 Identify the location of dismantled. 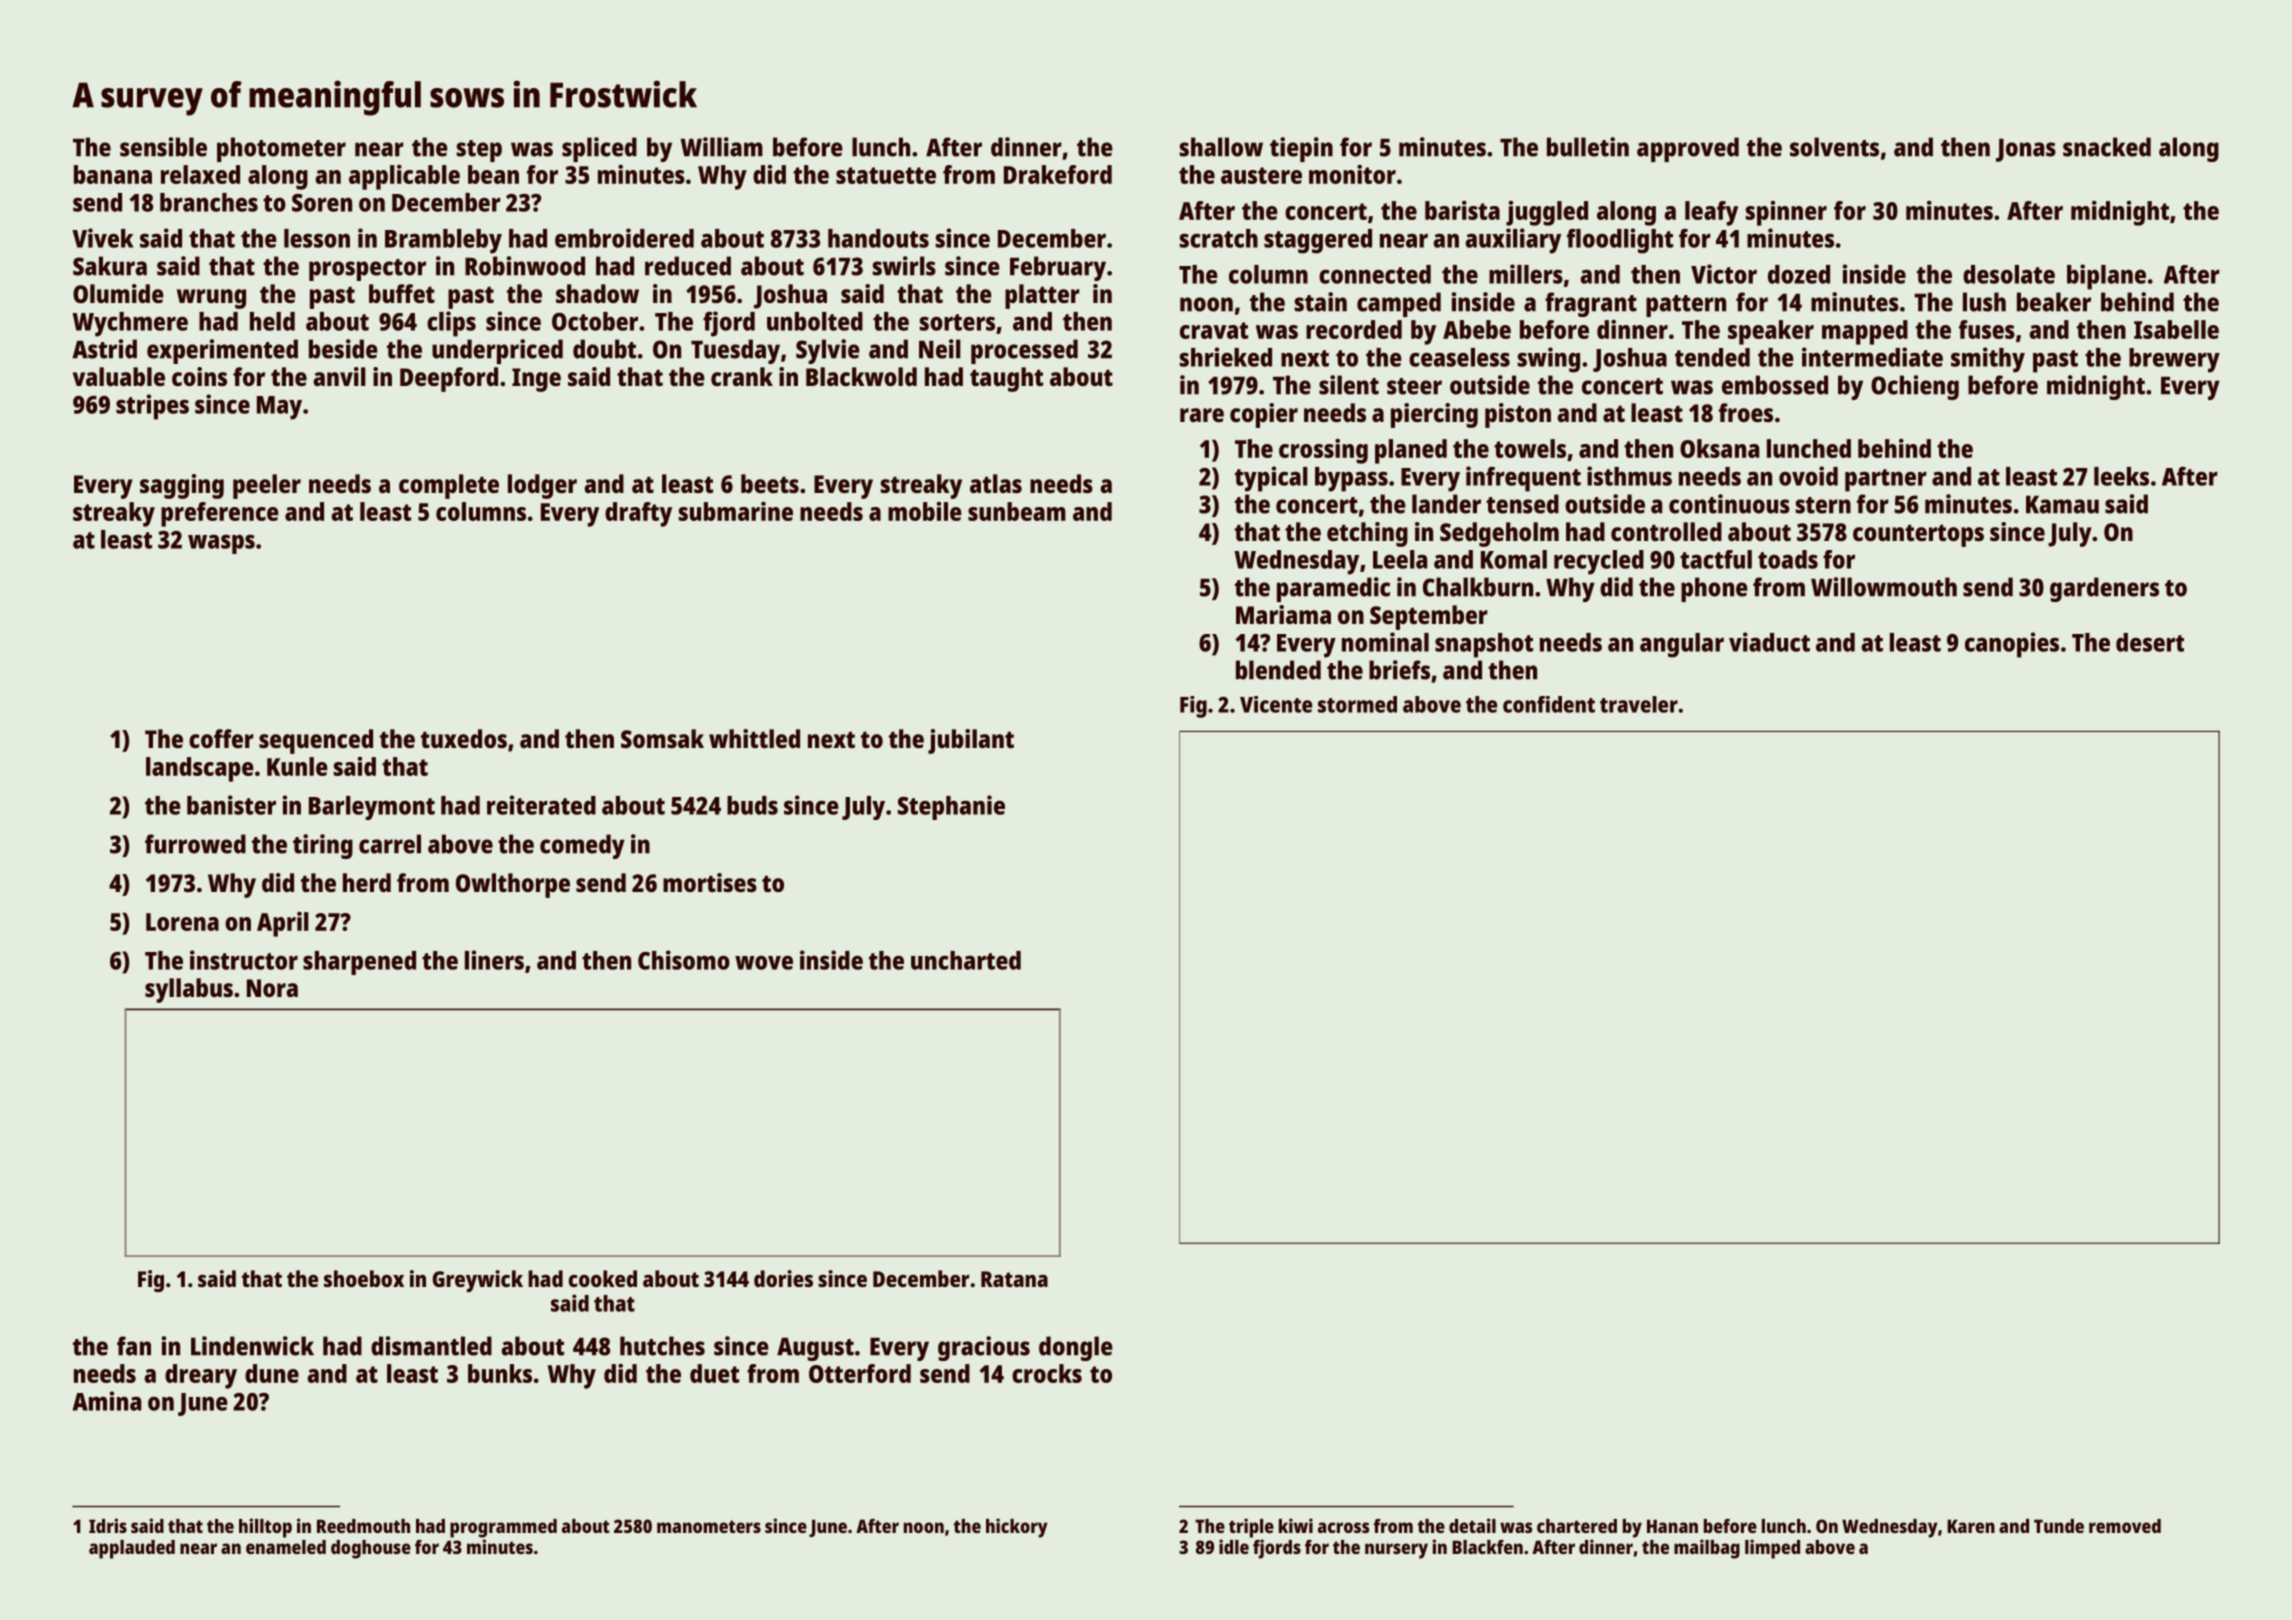
(431, 1346).
